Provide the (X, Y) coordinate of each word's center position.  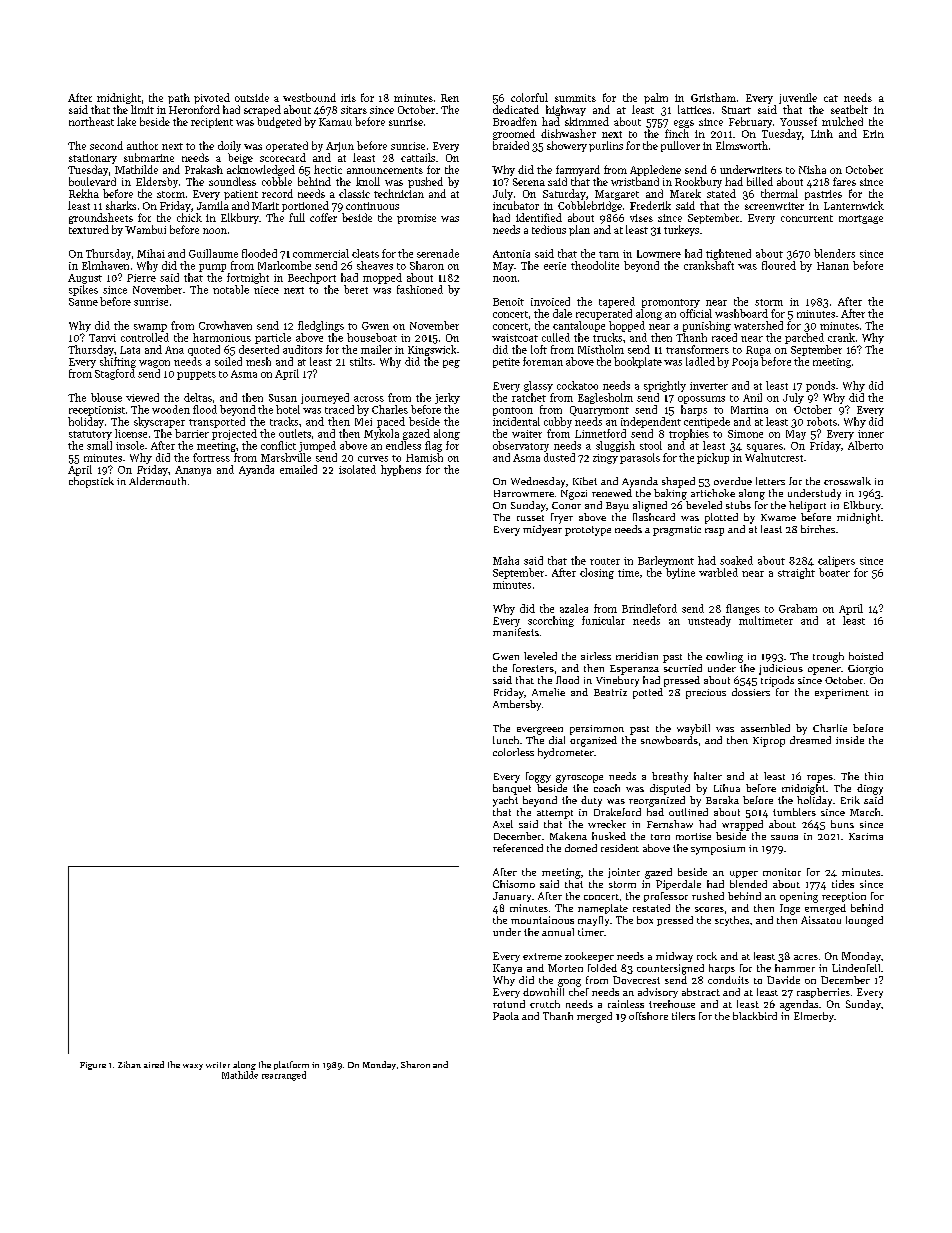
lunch (506, 740)
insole (130, 445)
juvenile (798, 98)
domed (581, 848)
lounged (864, 921)
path (179, 98)
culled (556, 337)
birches (818, 529)
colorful (529, 97)
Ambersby (517, 705)
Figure (93, 1066)
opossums (701, 400)
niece (266, 290)
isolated (357, 469)
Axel (503, 824)
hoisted (866, 656)
